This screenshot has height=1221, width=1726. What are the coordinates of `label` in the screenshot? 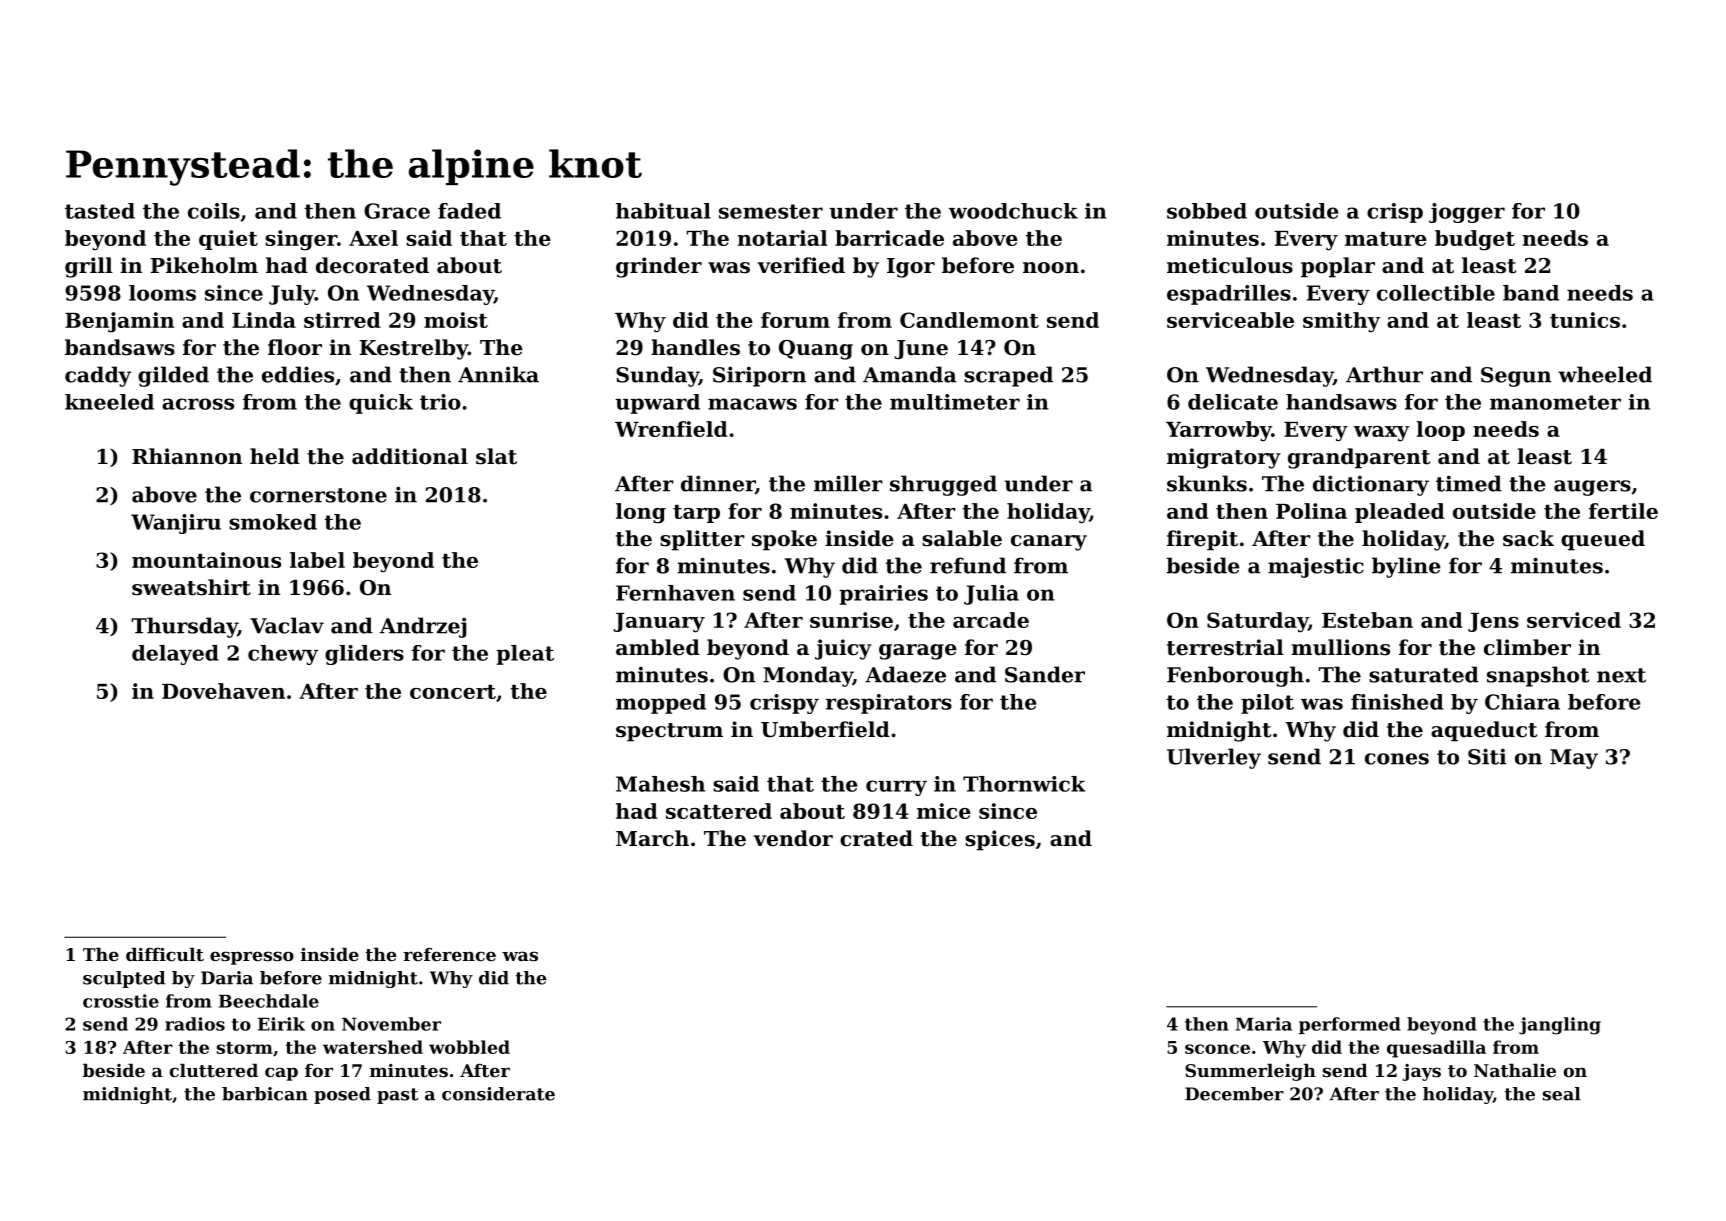 It's located at (317, 560).
